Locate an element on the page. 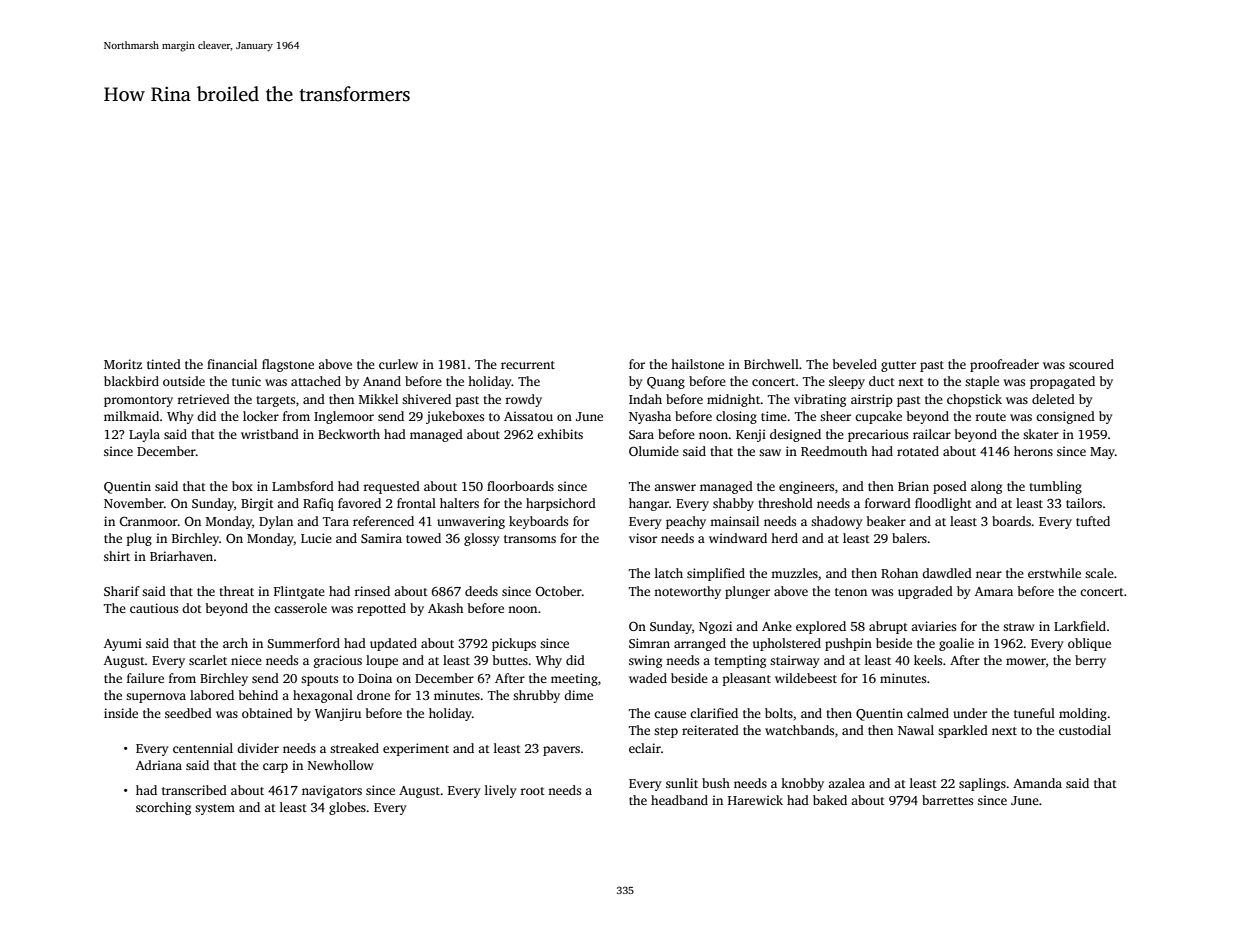 The height and width of the image is (952, 1233). goalie is located at coordinates (956, 644).
